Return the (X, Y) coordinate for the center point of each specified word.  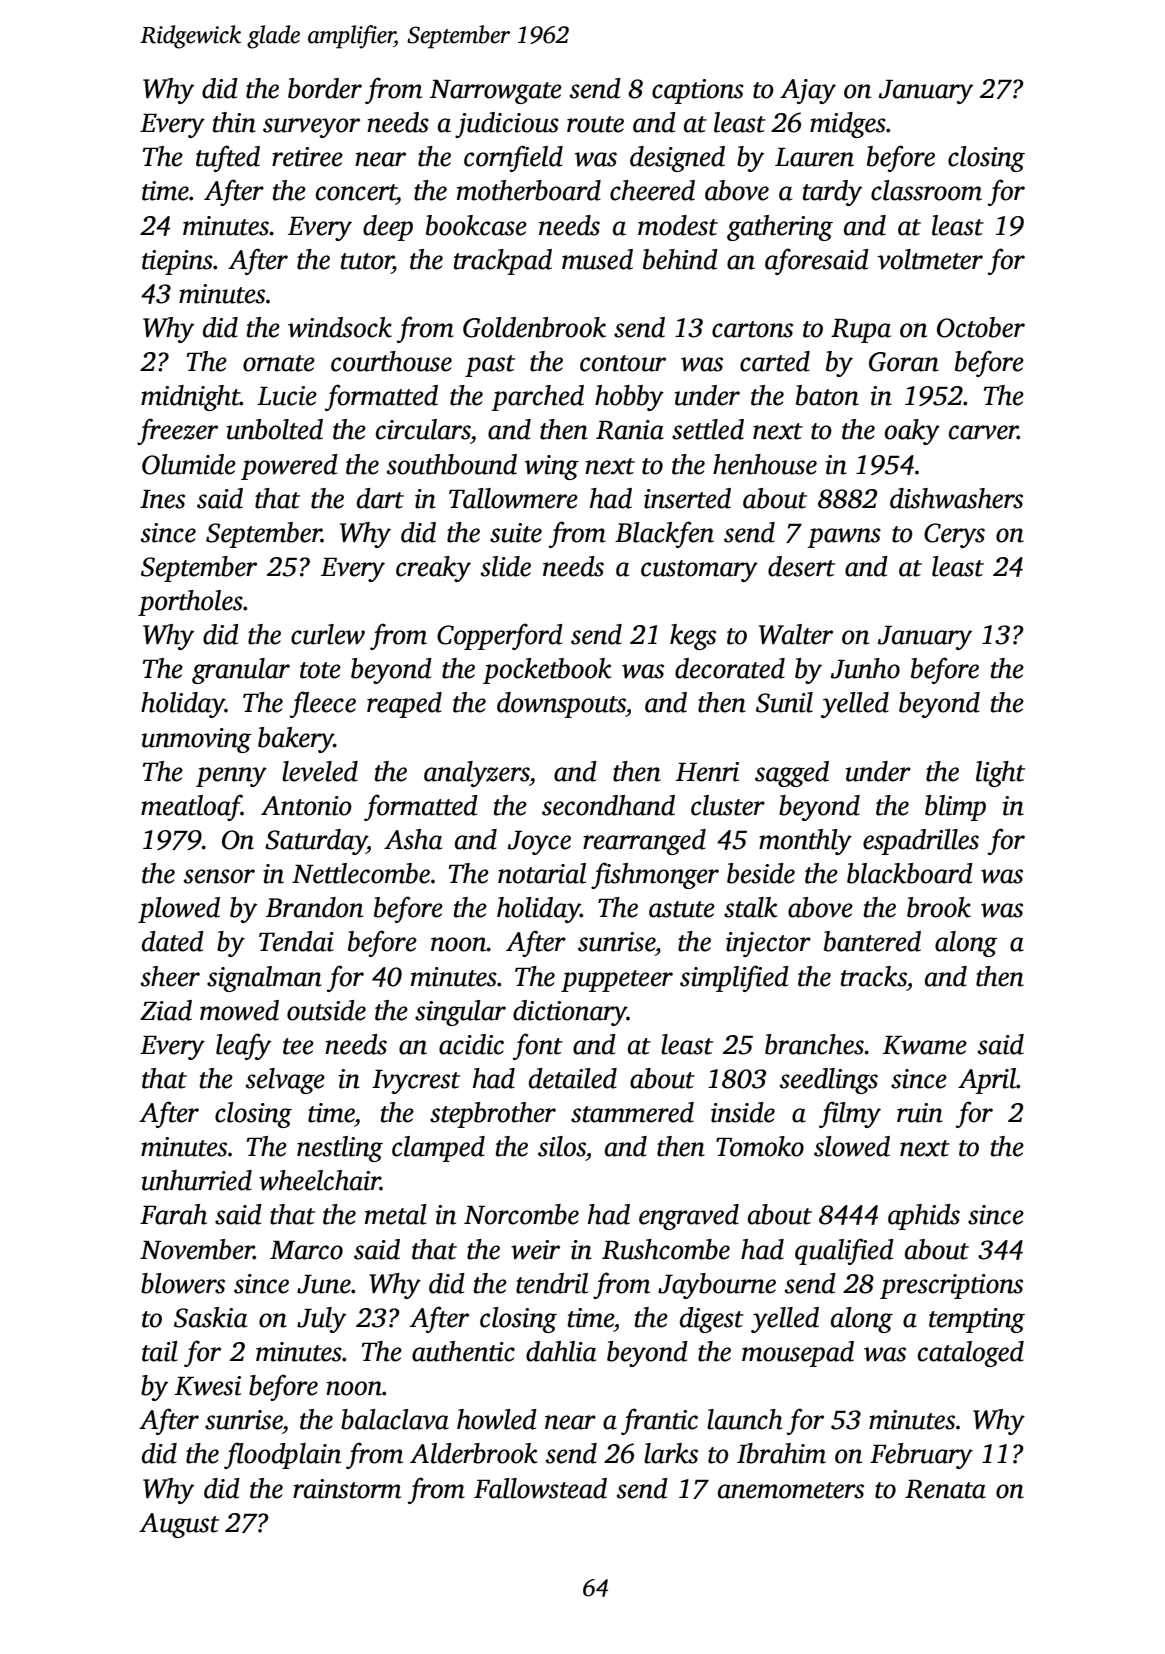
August (179, 1525)
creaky (433, 569)
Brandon (314, 907)
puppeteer (617, 981)
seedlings (828, 1081)
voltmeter (930, 259)
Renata (945, 1489)
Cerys (954, 535)
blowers (183, 1283)
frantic (659, 1421)
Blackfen (664, 534)
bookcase (476, 225)
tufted (228, 158)
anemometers (791, 1490)
